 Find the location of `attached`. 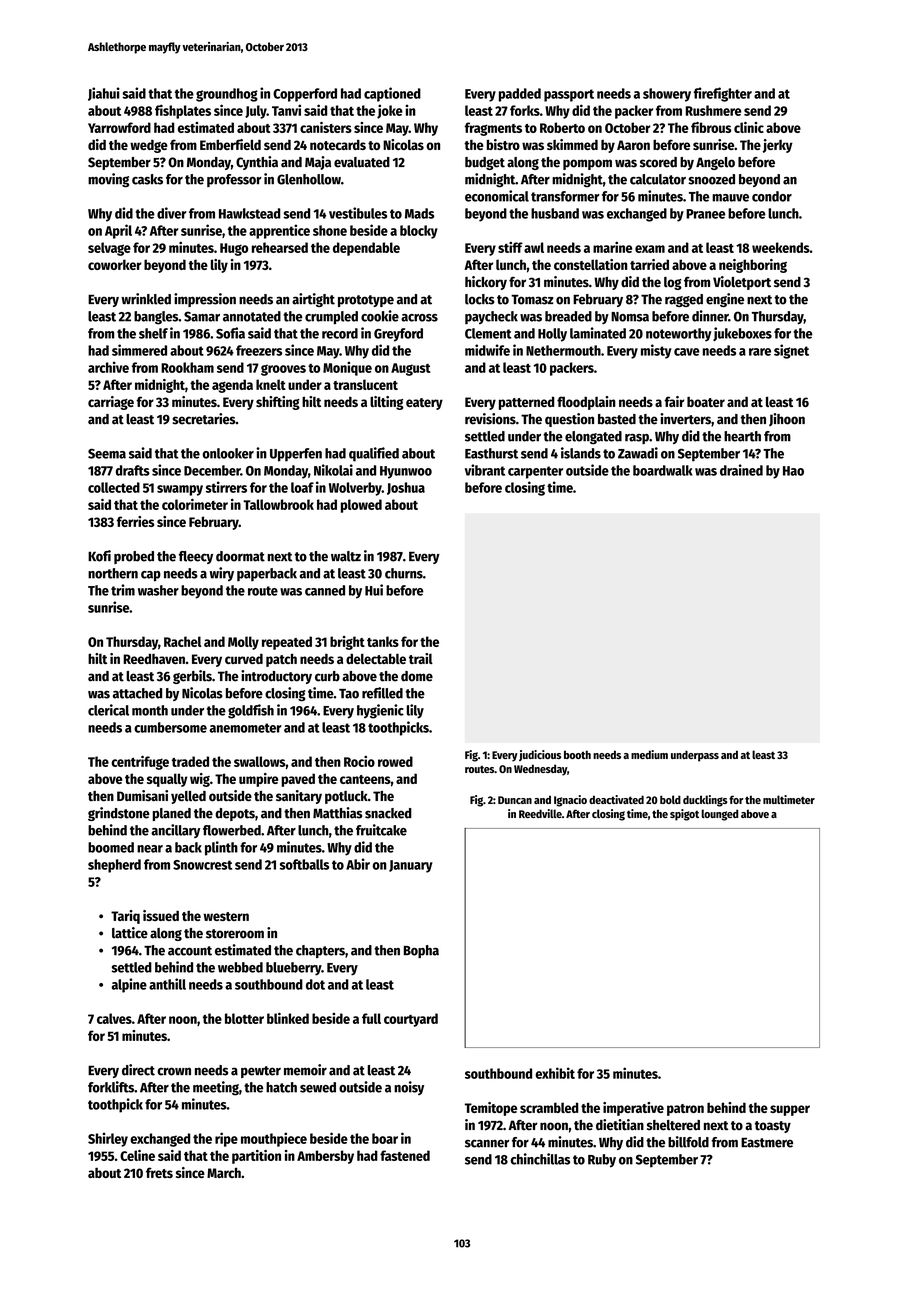

attached is located at coordinates (137, 693).
